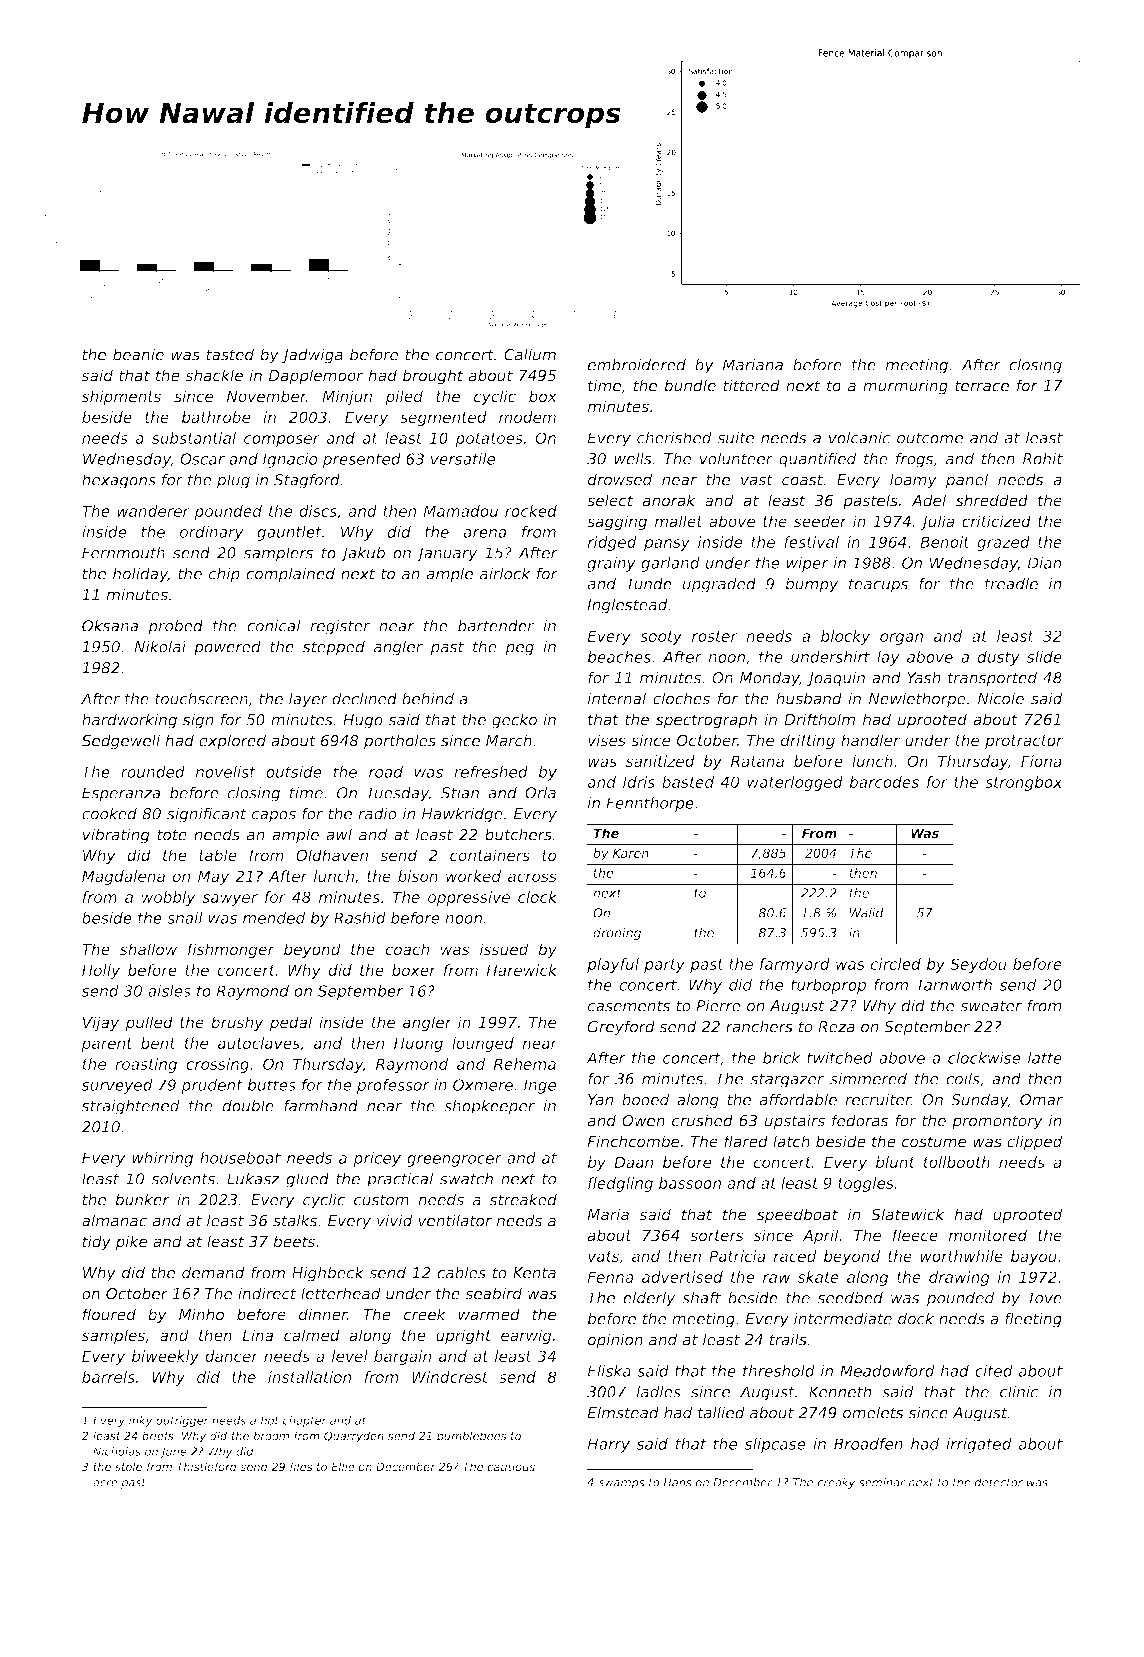 The image size is (1144, 1657). Describe the element at coordinates (1023, 783) in the document. I see `strongbox` at that location.
